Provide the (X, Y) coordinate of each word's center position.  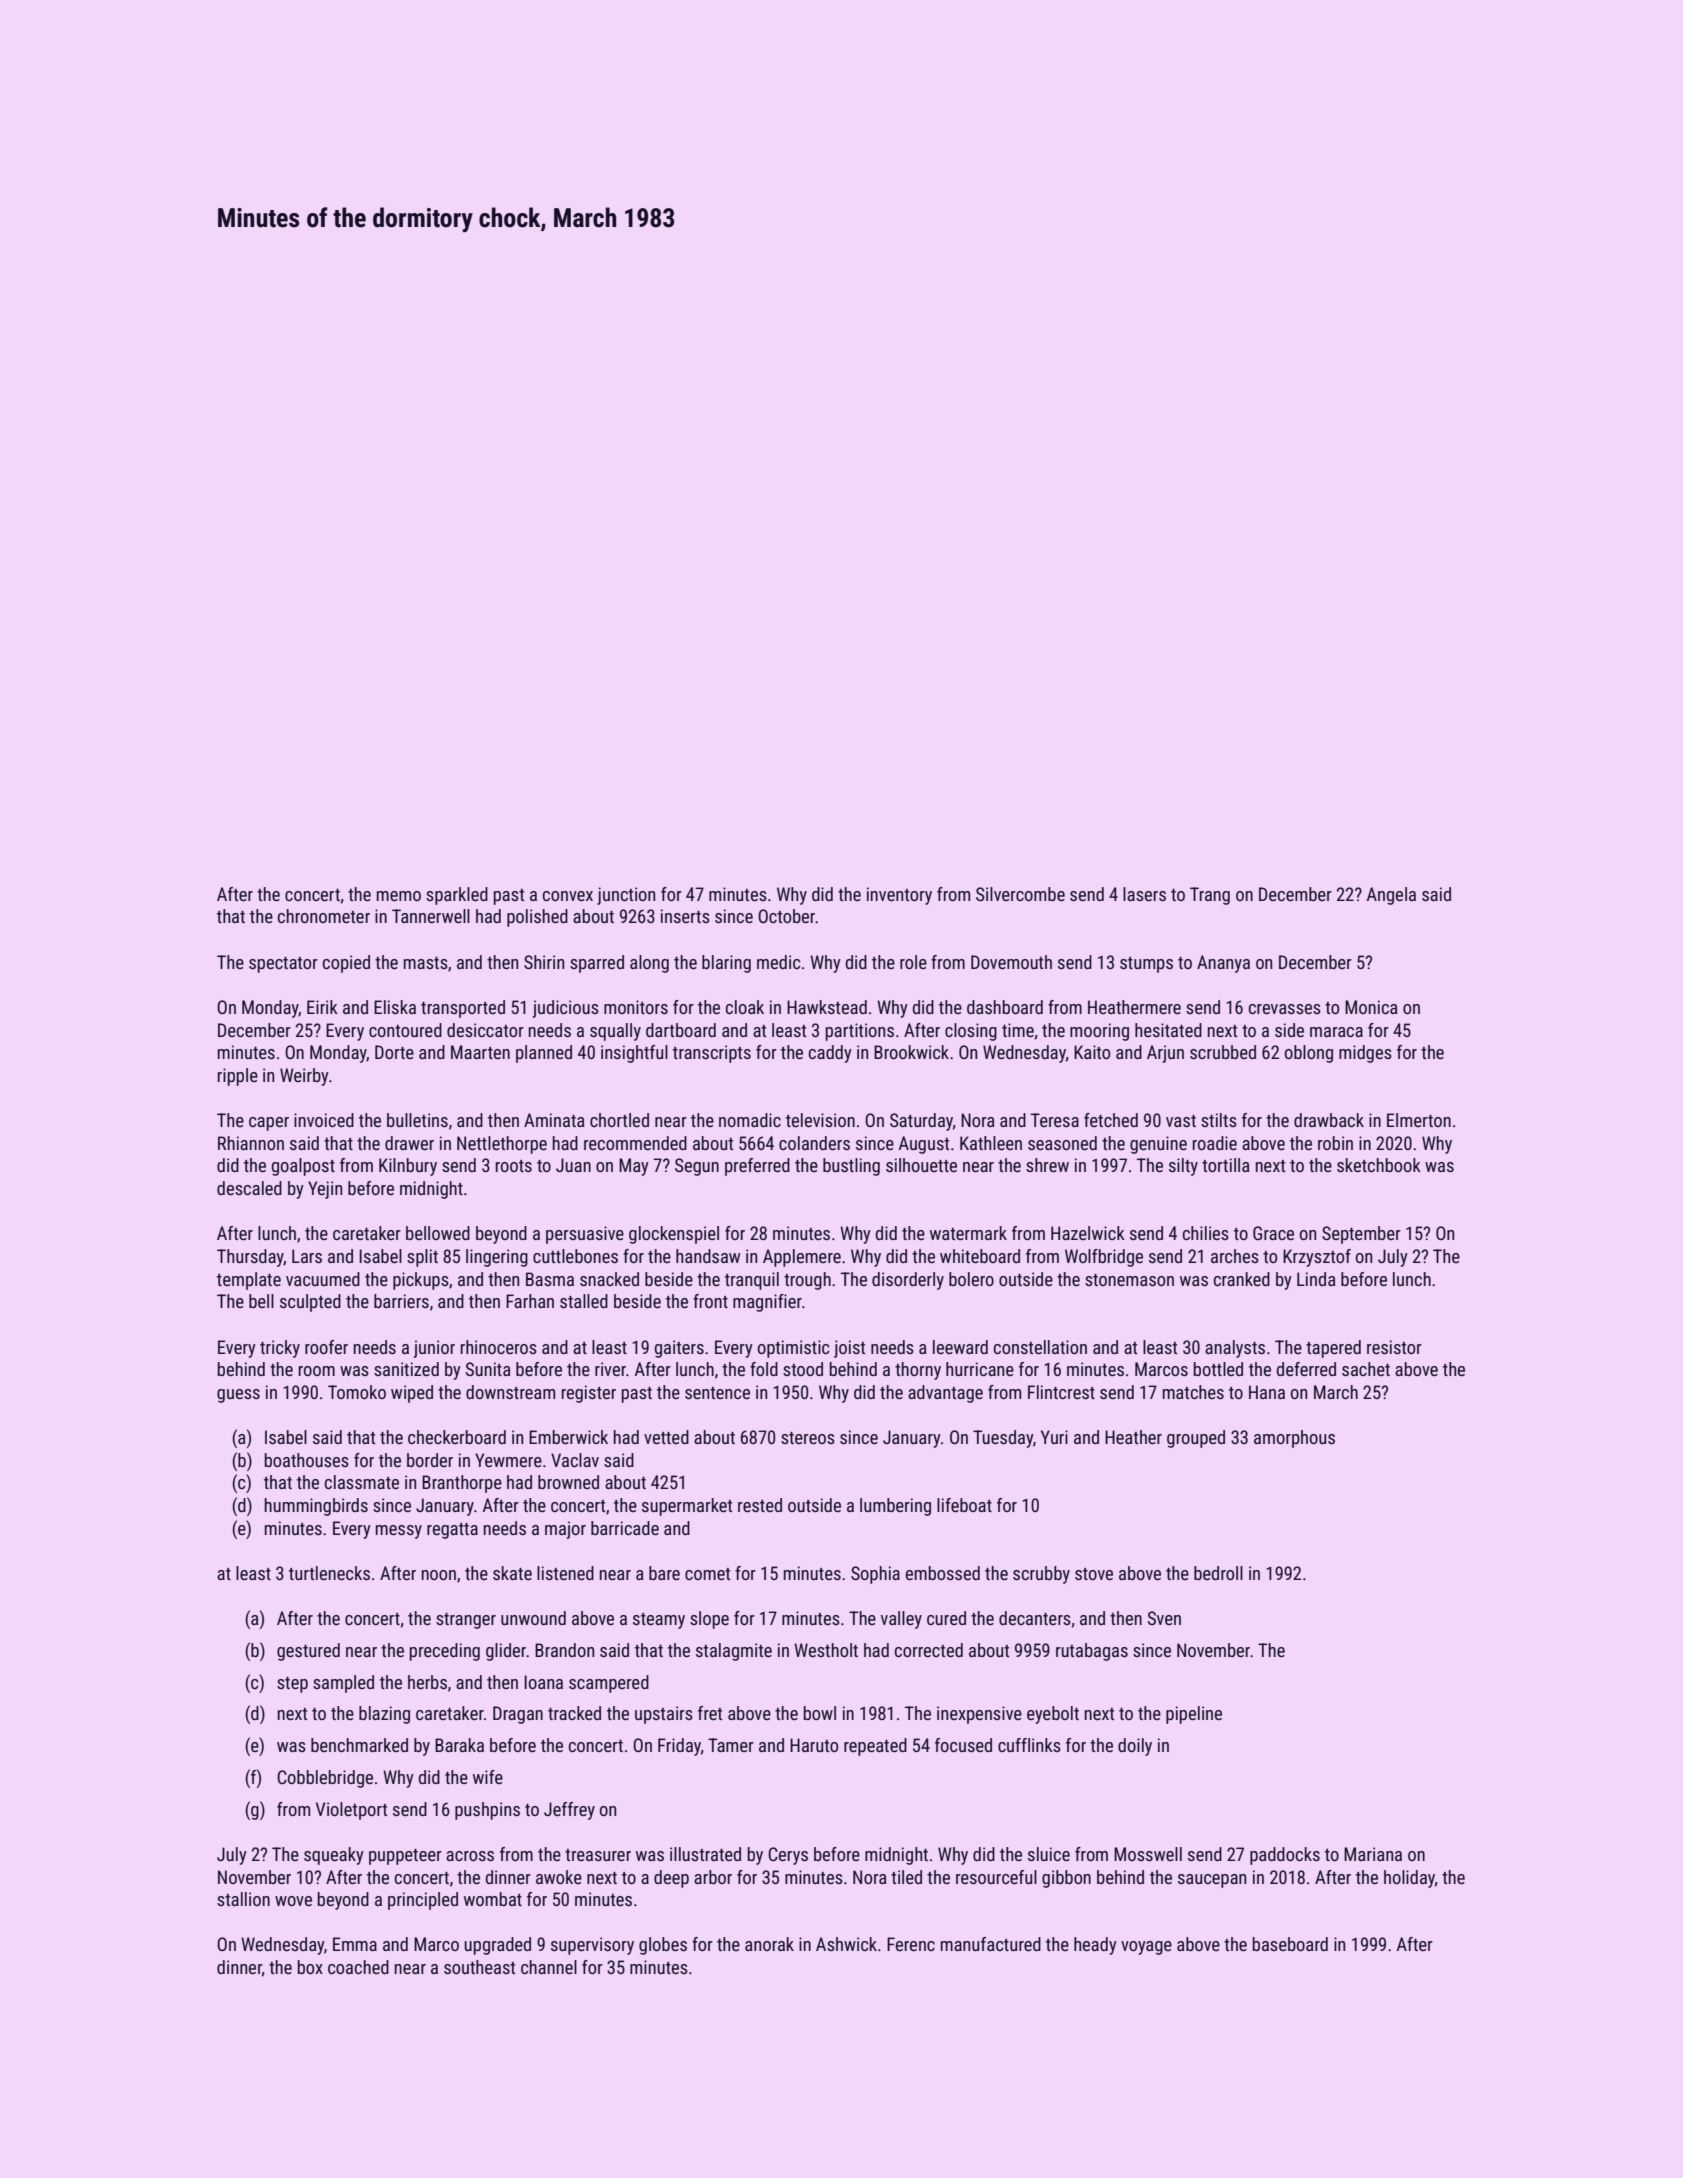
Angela (1391, 896)
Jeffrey (569, 1811)
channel (549, 1967)
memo (399, 896)
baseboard (1290, 1944)
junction (626, 896)
